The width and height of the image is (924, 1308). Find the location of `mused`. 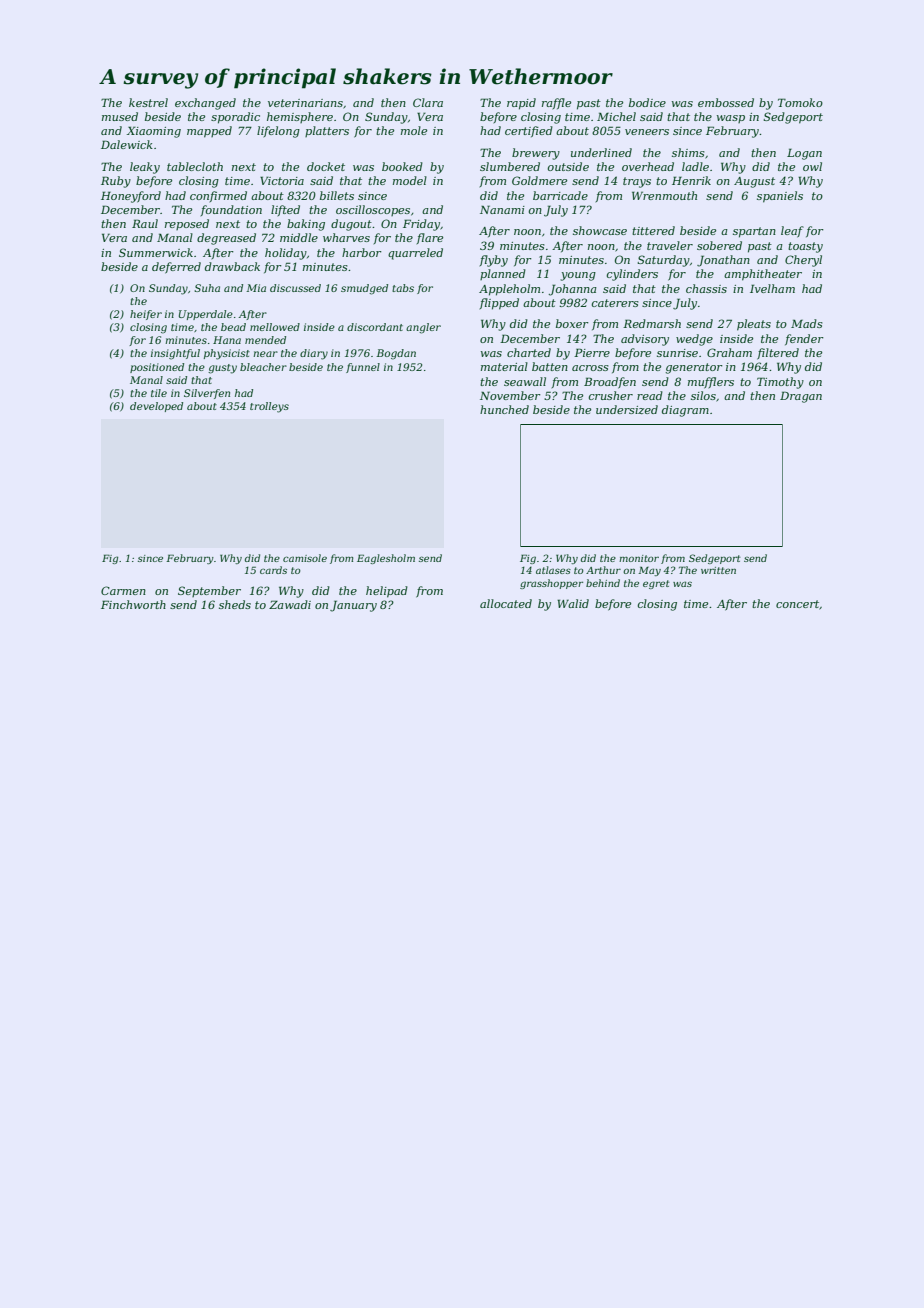

mused is located at coordinates (120, 116).
